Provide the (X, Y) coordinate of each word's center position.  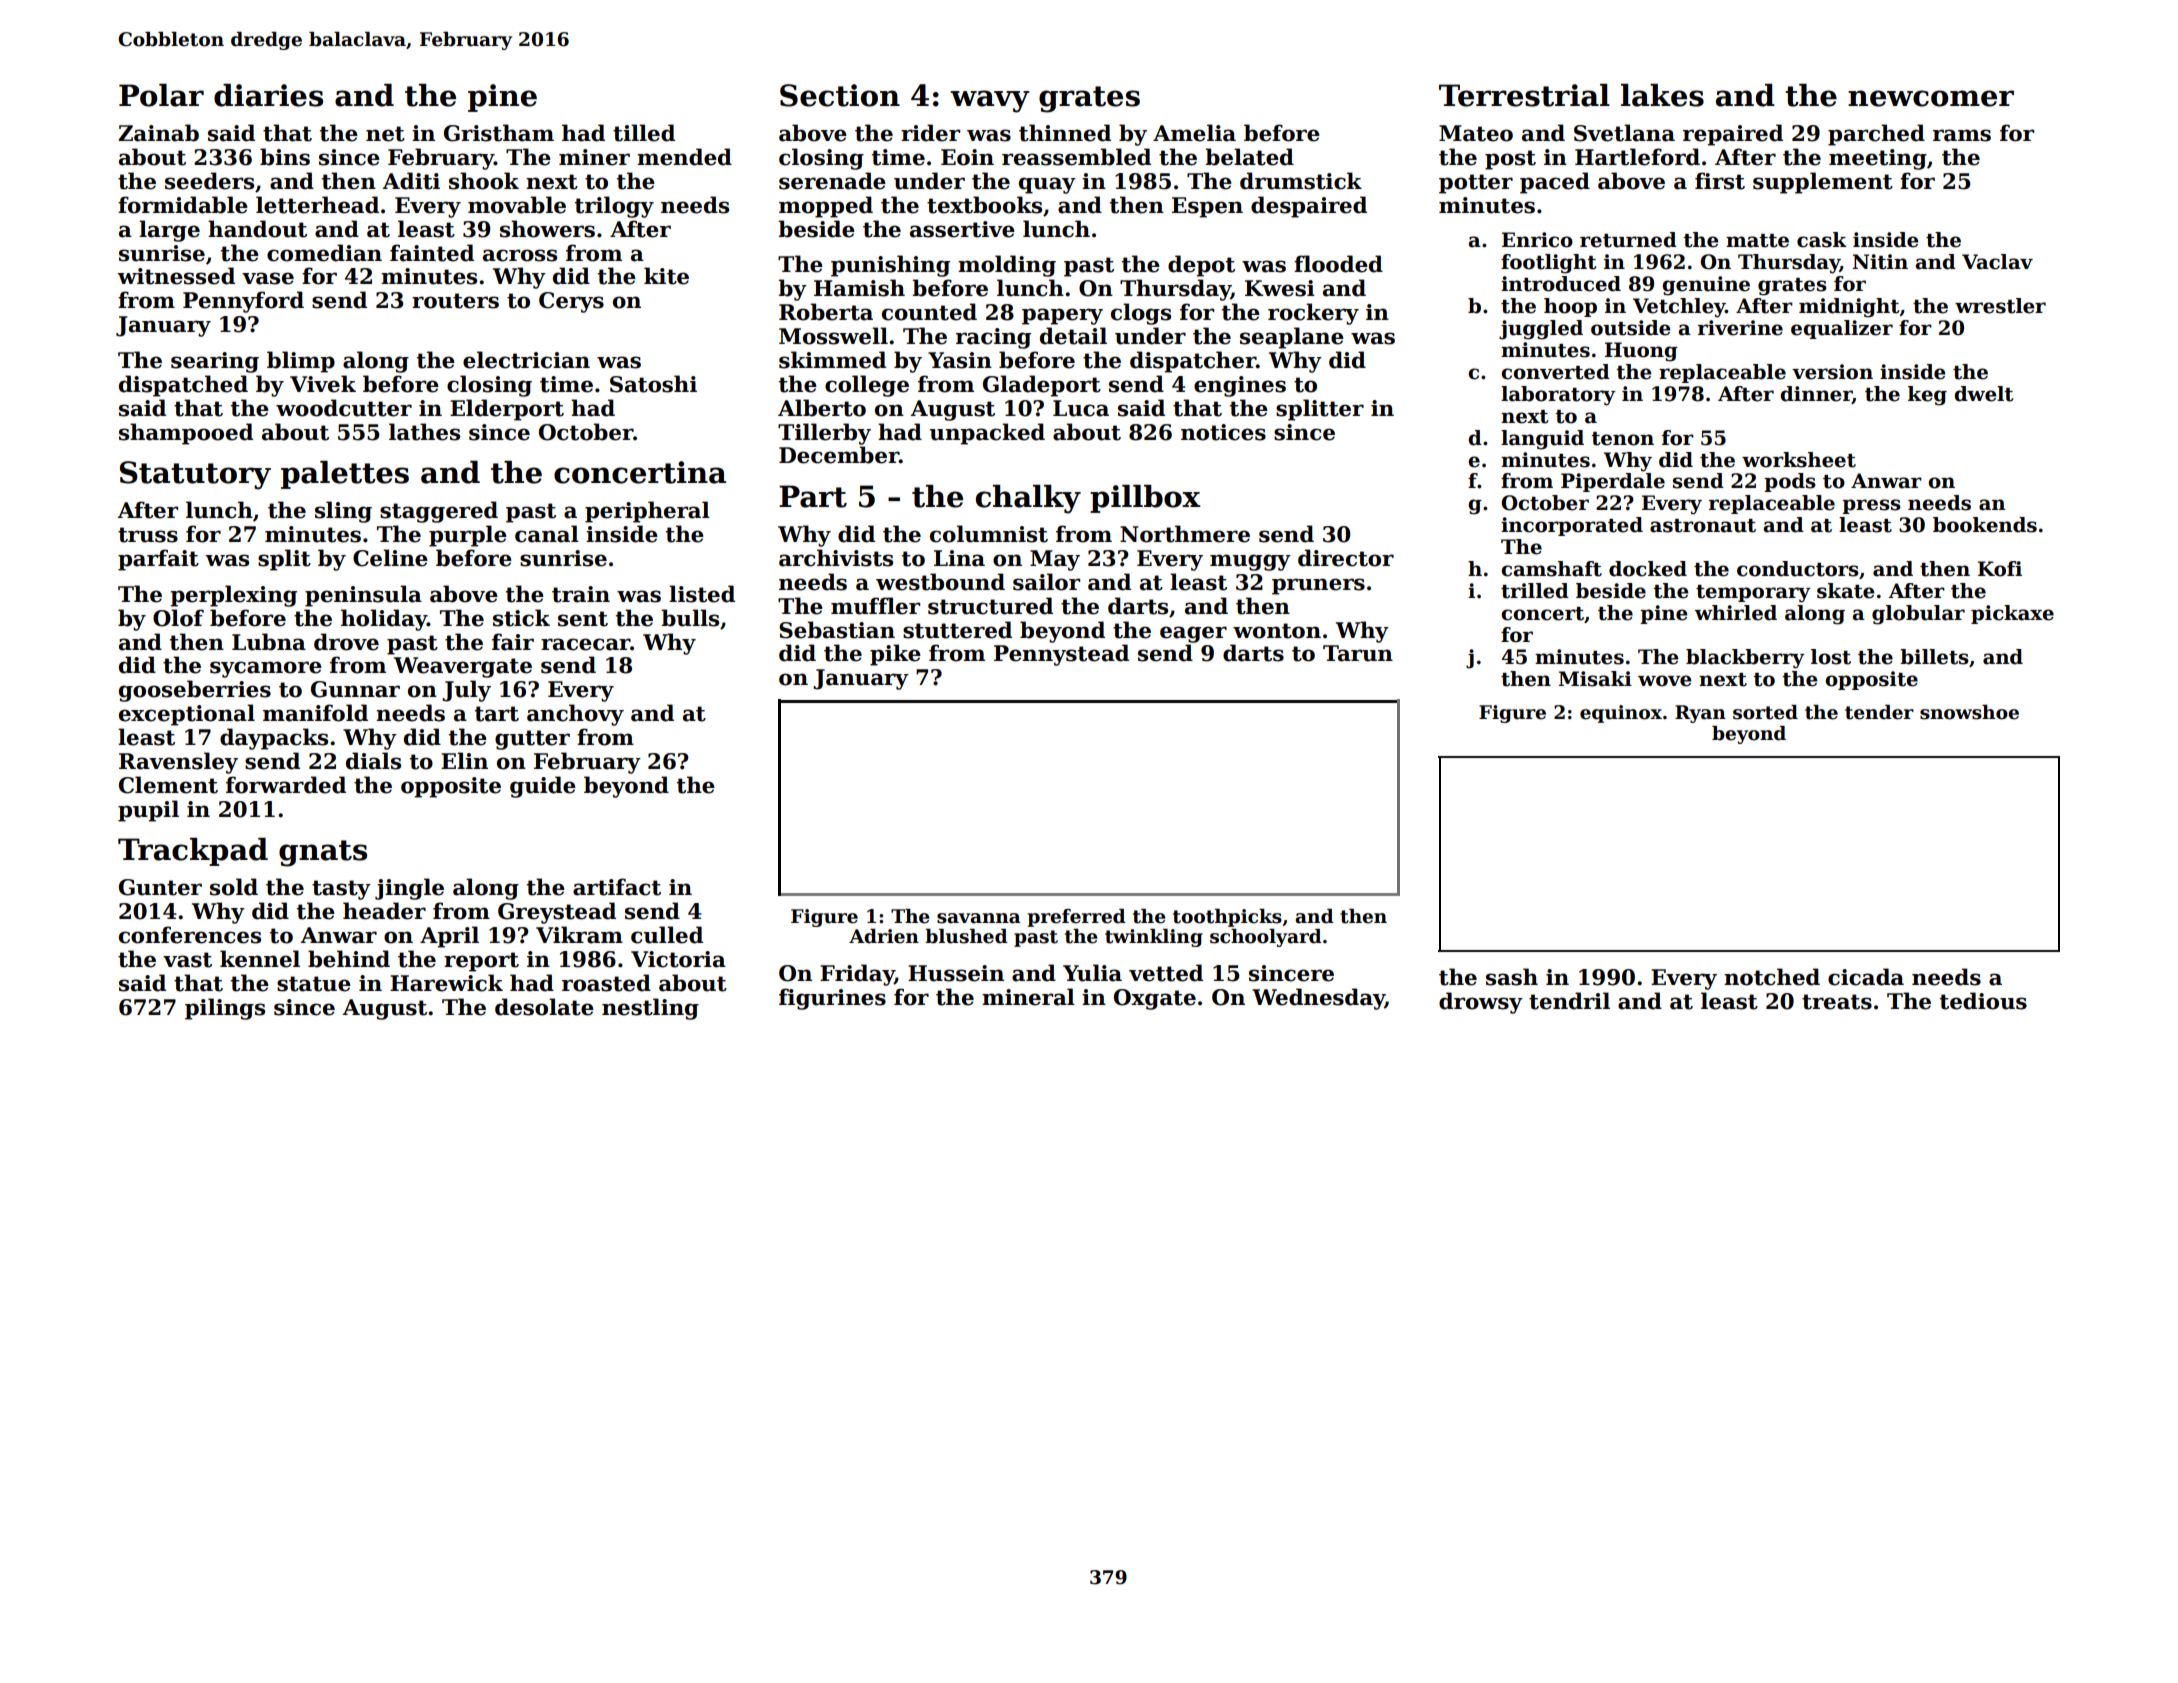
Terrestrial (1524, 95)
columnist (989, 534)
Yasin (960, 360)
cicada (1866, 977)
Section (840, 95)
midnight (1849, 308)
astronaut (1703, 526)
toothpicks (1227, 918)
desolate (544, 1007)
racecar (585, 644)
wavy (990, 101)
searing (215, 362)
